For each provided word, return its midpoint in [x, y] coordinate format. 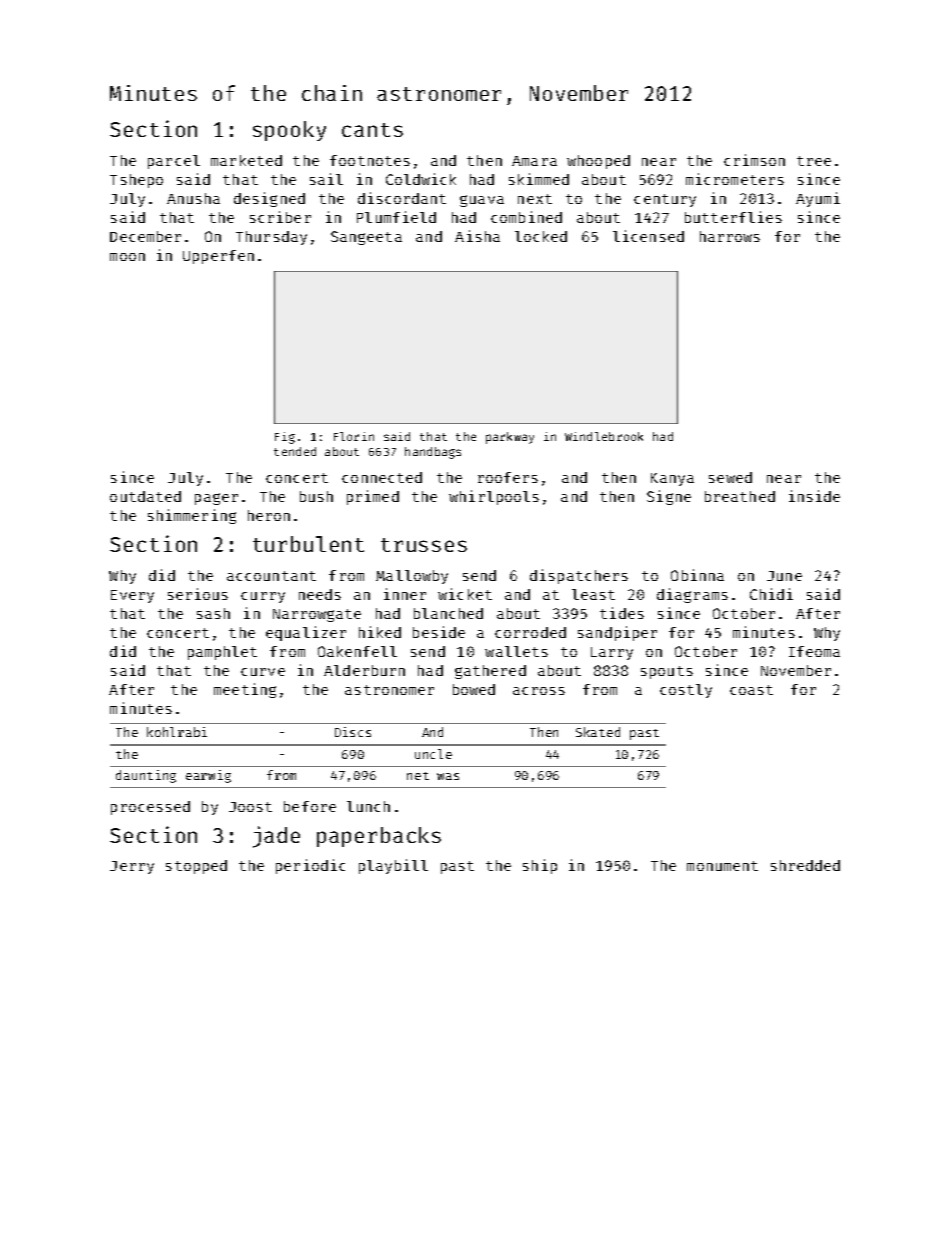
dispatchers [579, 576]
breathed [740, 496]
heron [269, 515]
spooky [289, 131]
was [448, 776]
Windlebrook [604, 436]
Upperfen [218, 257]
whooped [598, 162]
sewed [730, 477]
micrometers [735, 179]
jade [276, 837]
